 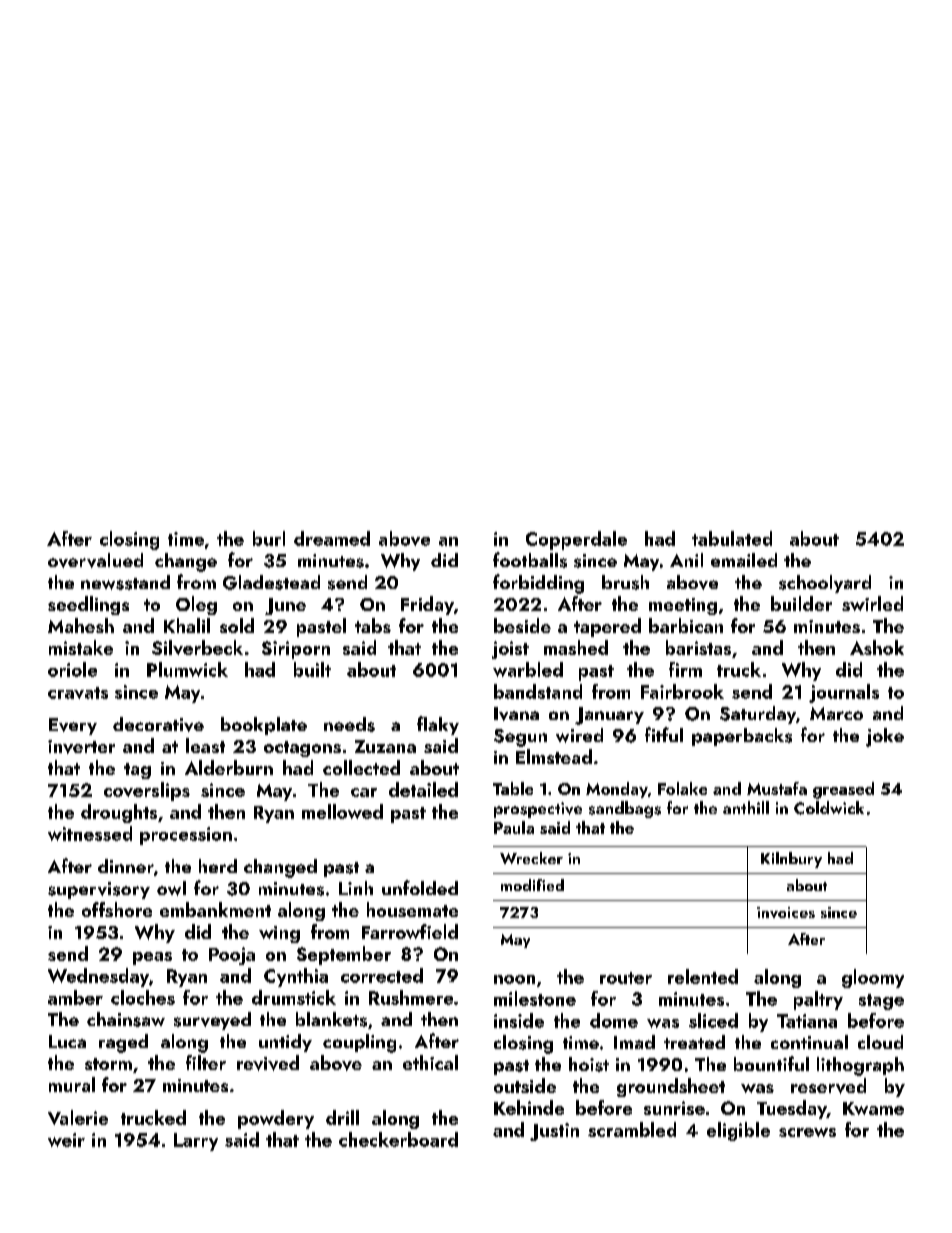 I want to click on Zuzana, so click(x=385, y=746).
